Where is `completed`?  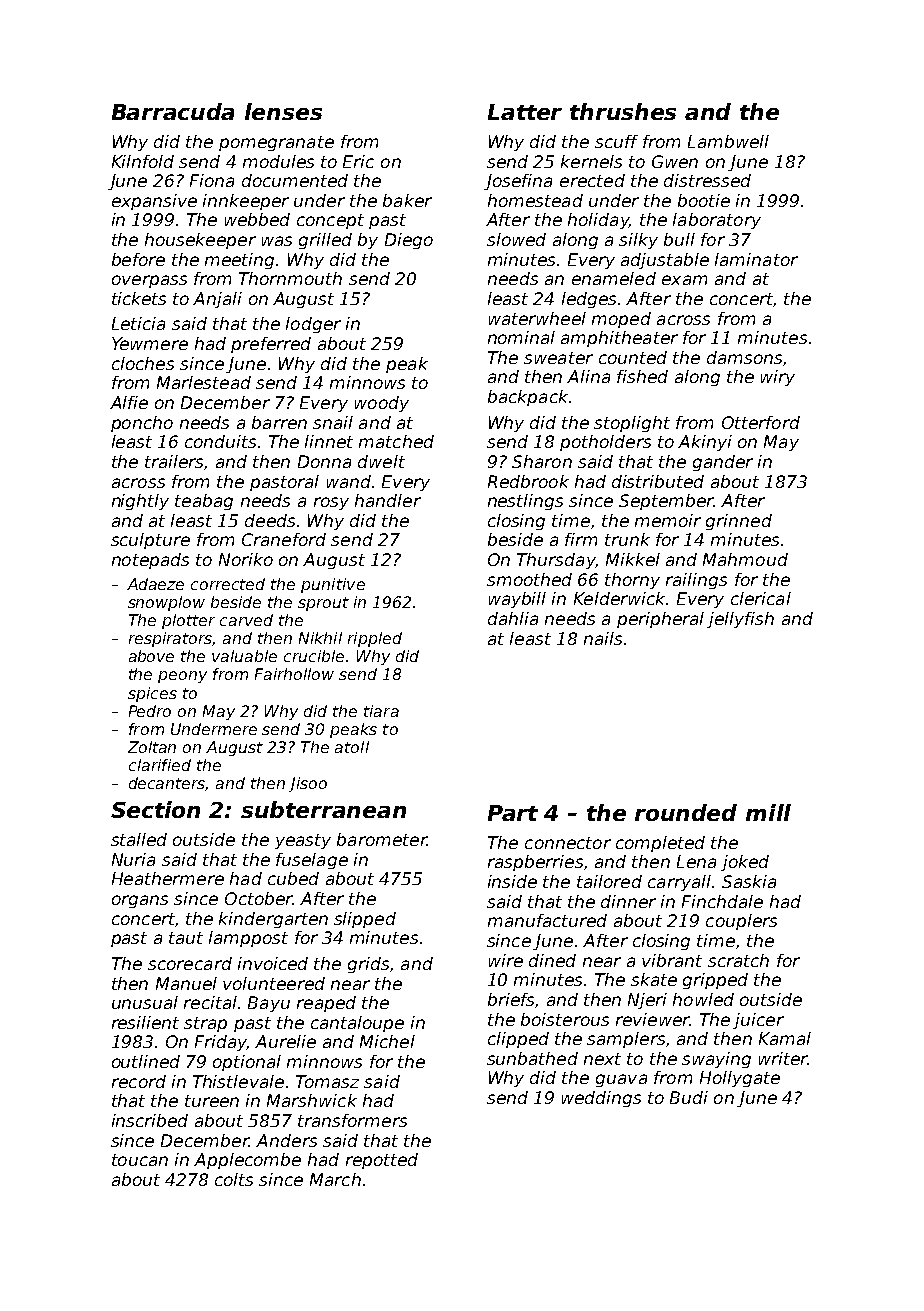
completed is located at coordinates (660, 844).
